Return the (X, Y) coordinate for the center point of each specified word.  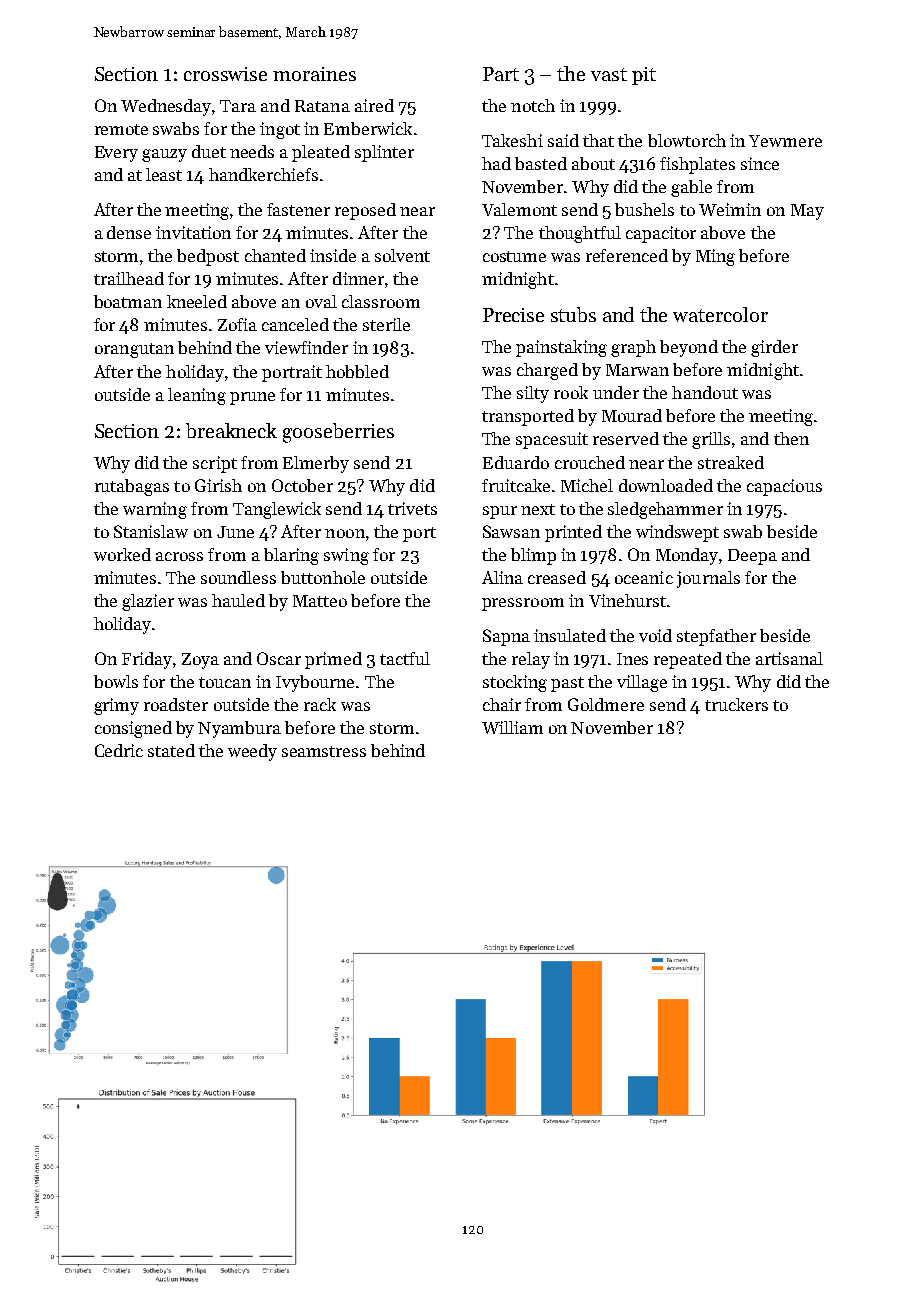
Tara (238, 106)
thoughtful (580, 234)
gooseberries (338, 433)
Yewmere (785, 141)
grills (711, 440)
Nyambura (239, 729)
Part (501, 74)
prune (252, 398)
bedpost (208, 257)
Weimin (730, 209)
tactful (405, 658)
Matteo (320, 601)
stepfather (716, 637)
